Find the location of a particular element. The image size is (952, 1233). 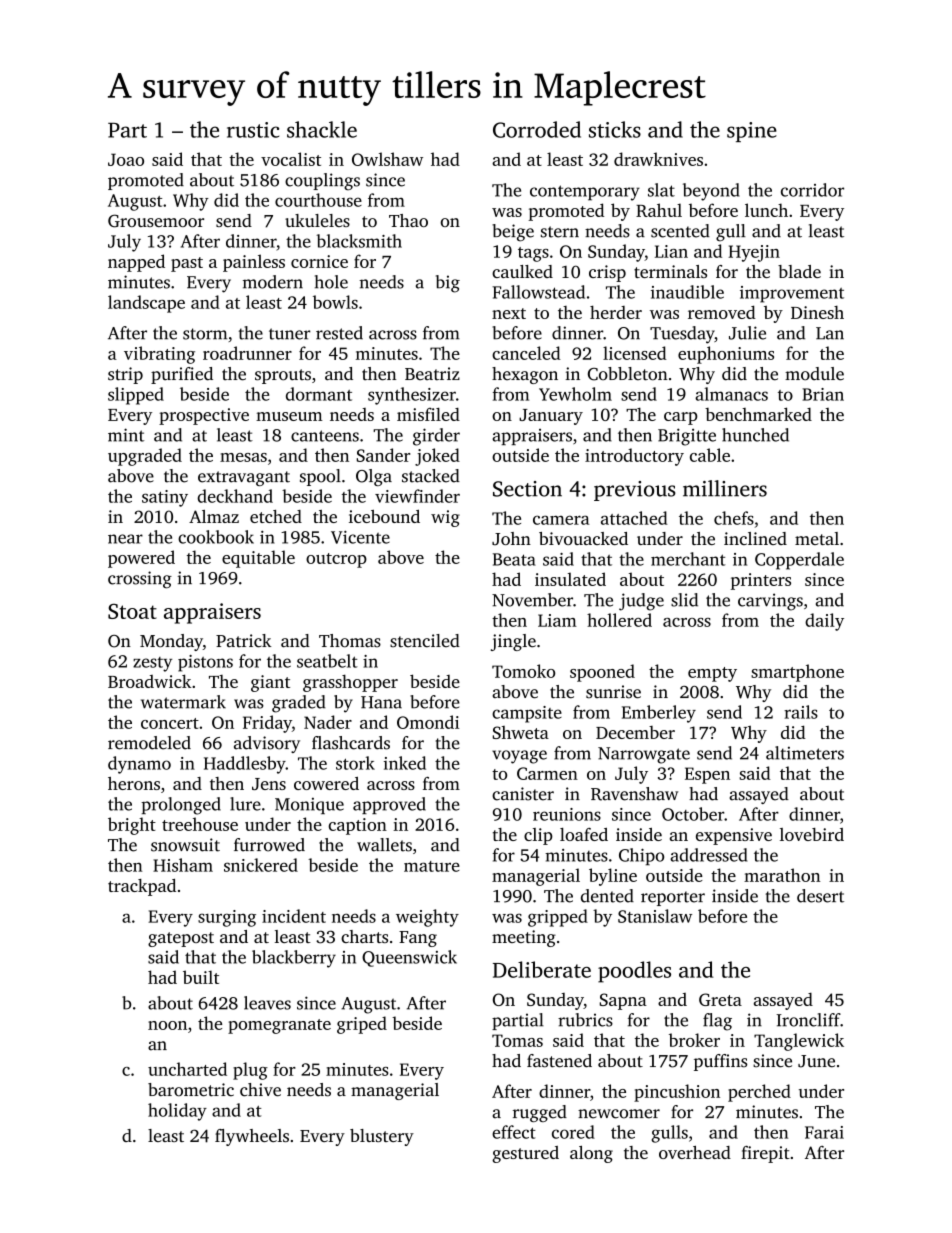

Olga is located at coordinates (374, 477).
